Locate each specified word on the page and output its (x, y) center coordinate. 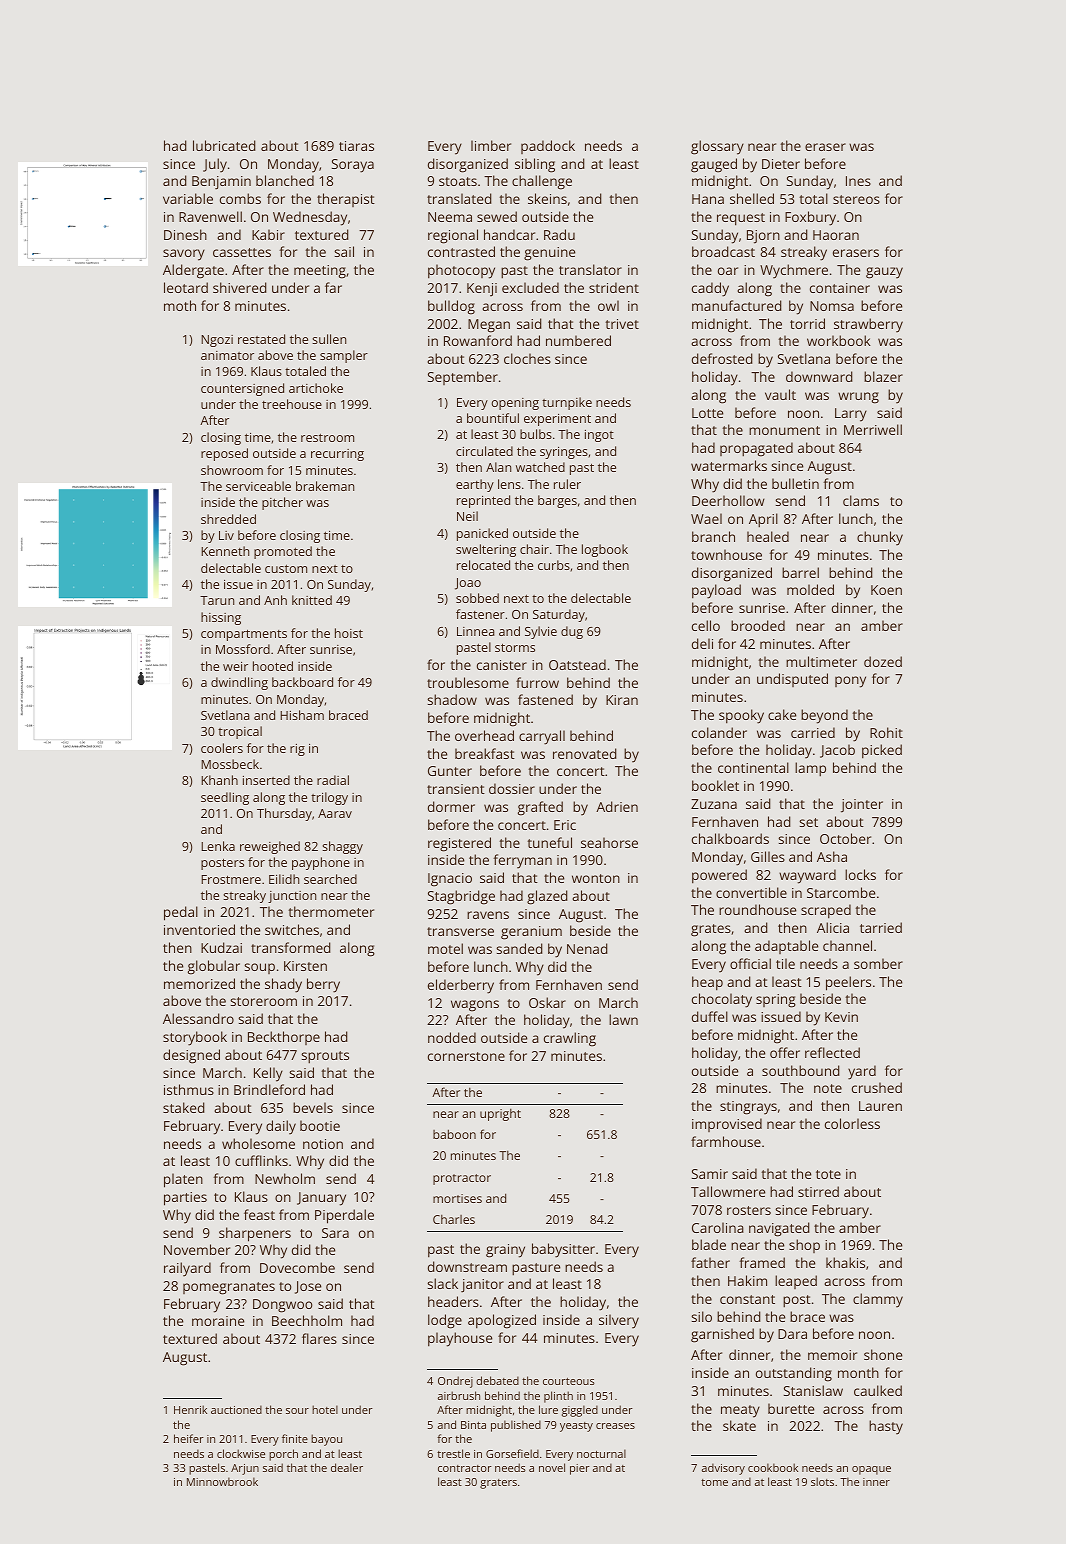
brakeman (325, 486)
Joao (468, 584)
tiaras (356, 146)
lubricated (224, 145)
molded (810, 589)
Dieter (781, 164)
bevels (313, 1107)
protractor (462, 1179)
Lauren (880, 1106)
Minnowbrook (222, 1481)
